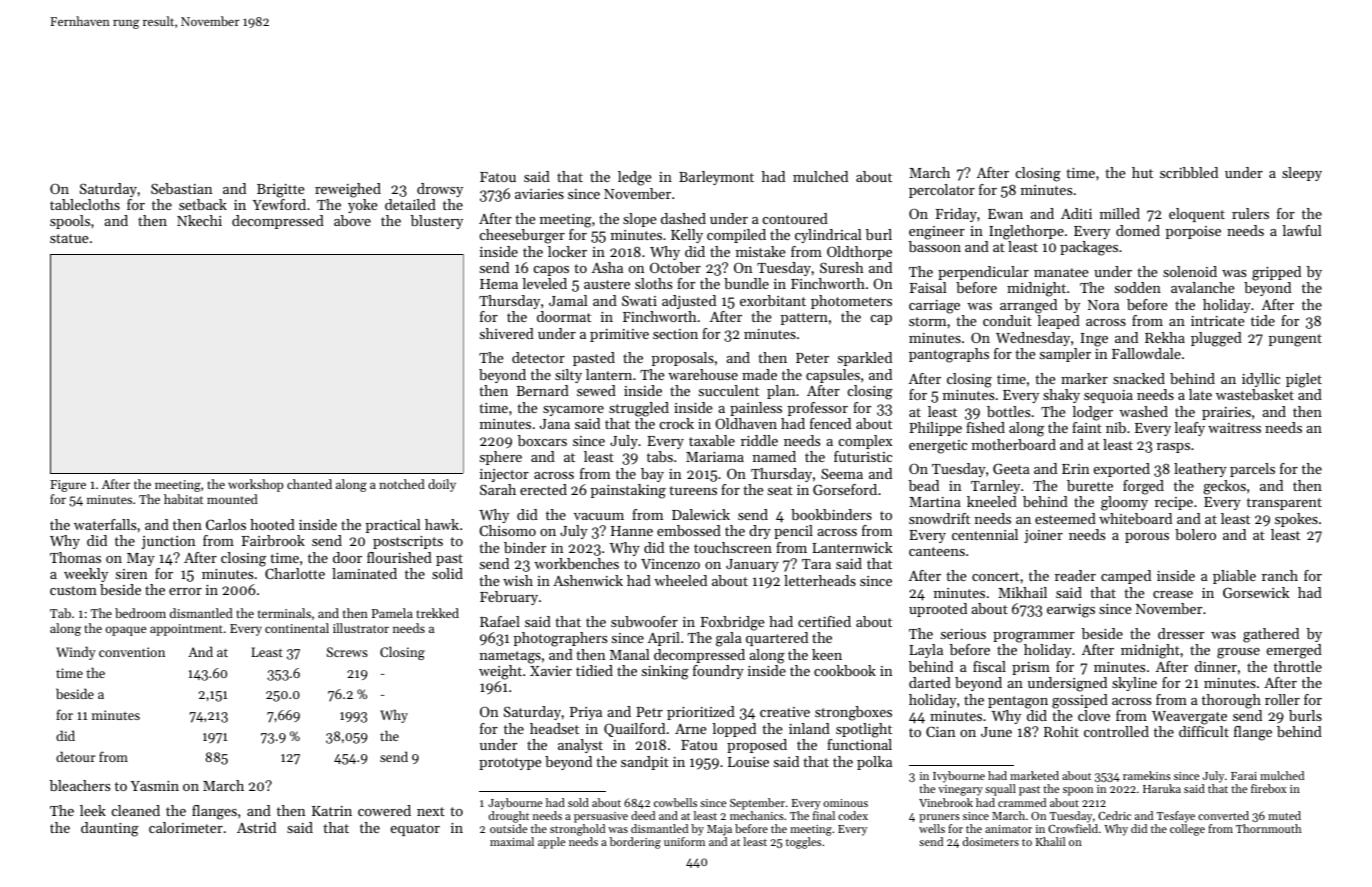 Image resolution: width=1372 pixels, height=887 pixels. Describe the element at coordinates (399, 557) in the screenshot. I see `flourished` at that location.
